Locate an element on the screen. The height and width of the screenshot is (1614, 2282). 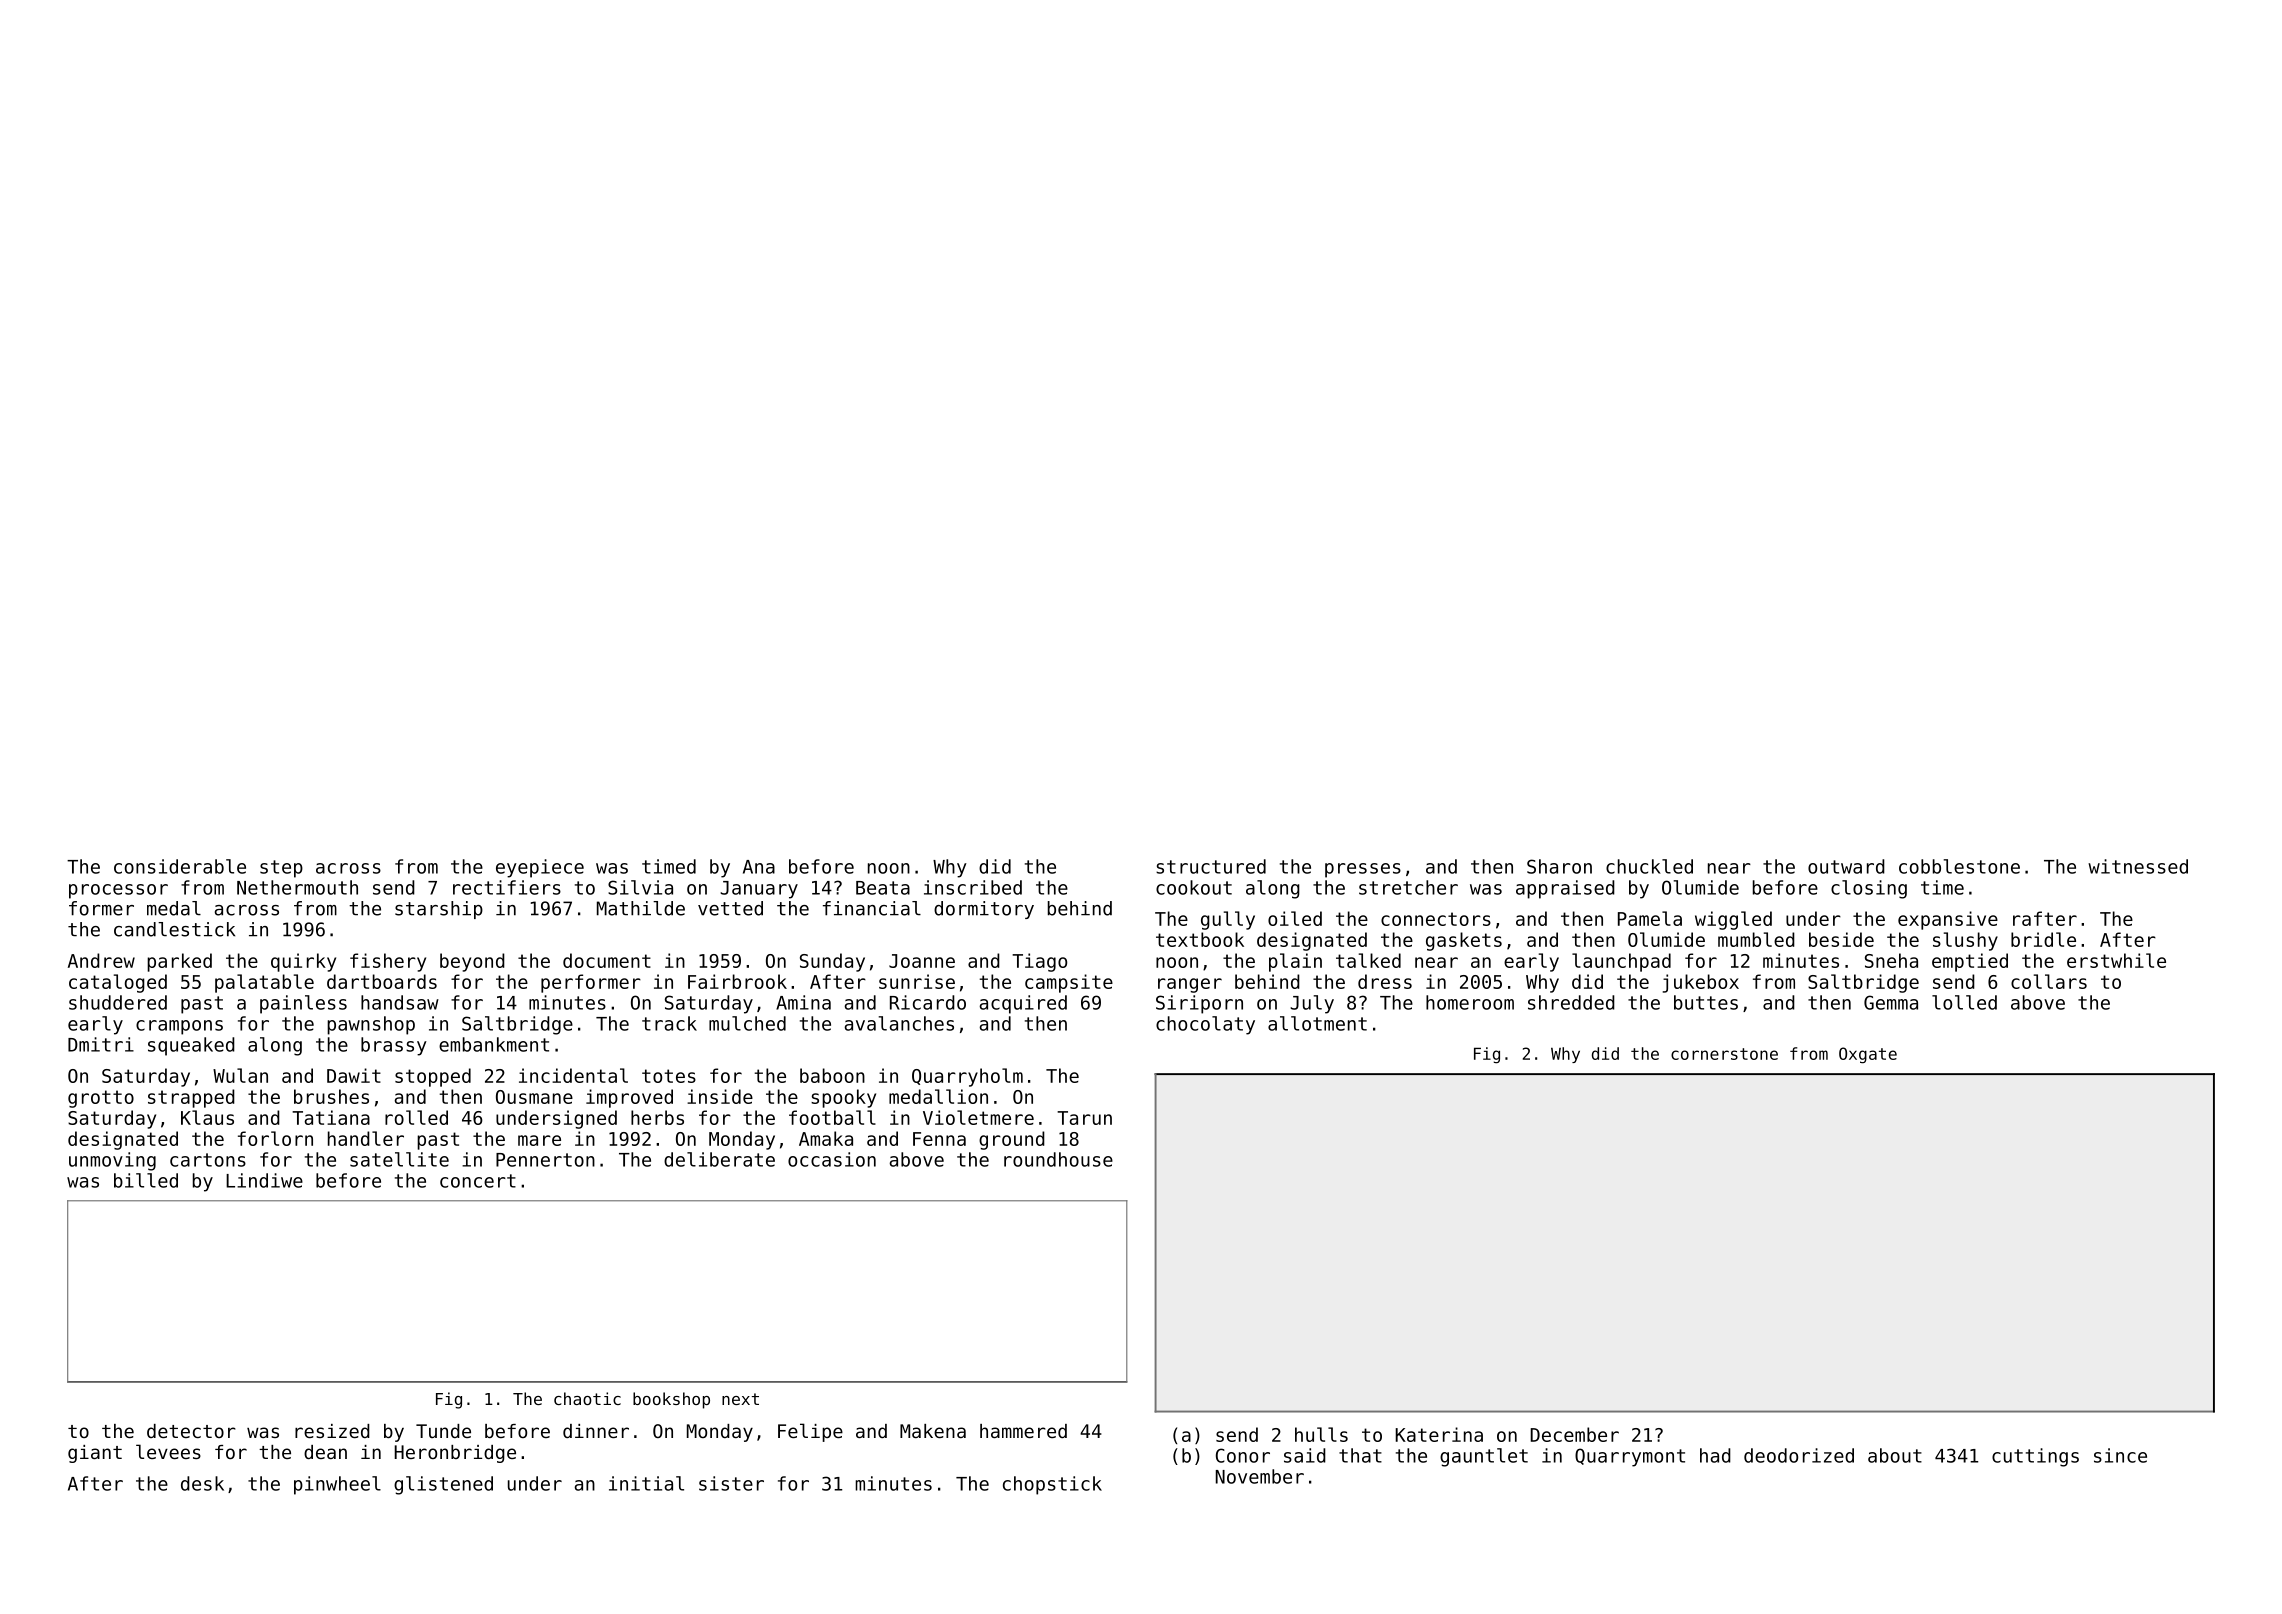
structured is located at coordinates (1211, 866).
